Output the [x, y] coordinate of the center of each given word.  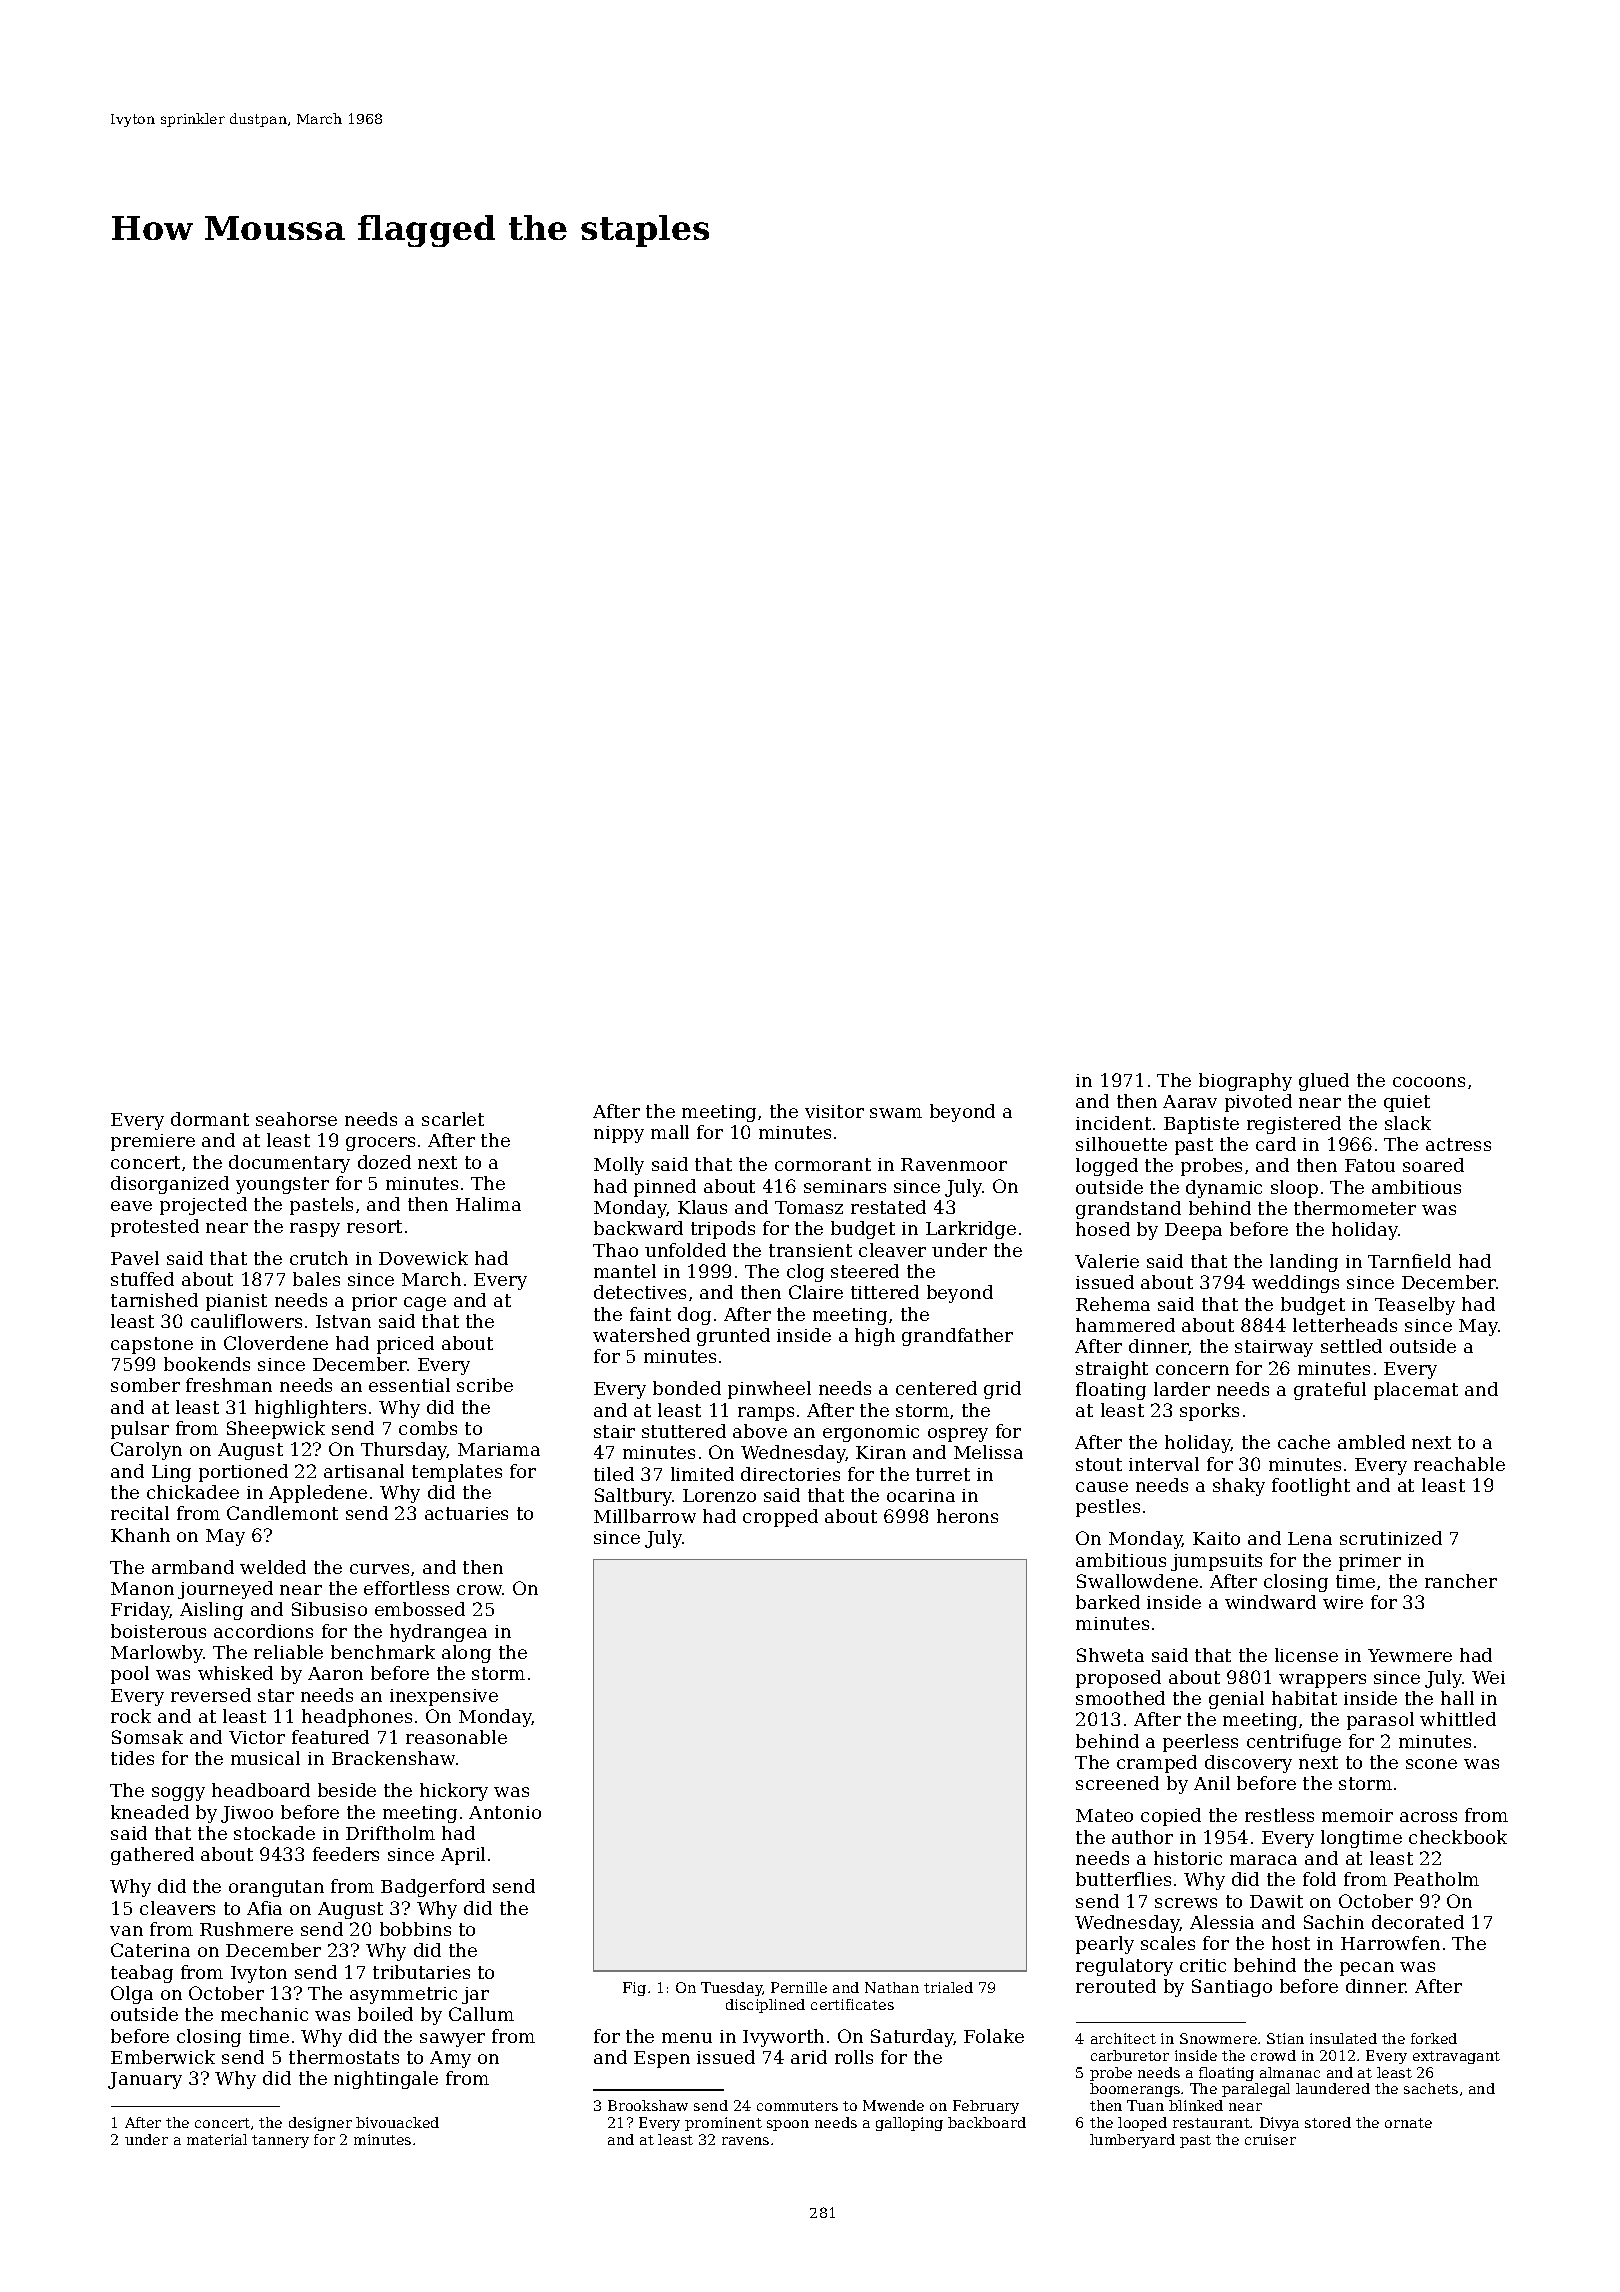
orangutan [276, 1888]
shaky [1239, 1487]
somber [145, 1385]
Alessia [1222, 1922]
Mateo [1104, 1815]
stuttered [684, 1431]
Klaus [702, 1207]
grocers [380, 1144]
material [217, 2139]
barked [1108, 1602]
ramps [766, 1414]
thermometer [1355, 1208]
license [1306, 1655]
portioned [243, 1473]
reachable [1459, 1464]
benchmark [383, 1652]
